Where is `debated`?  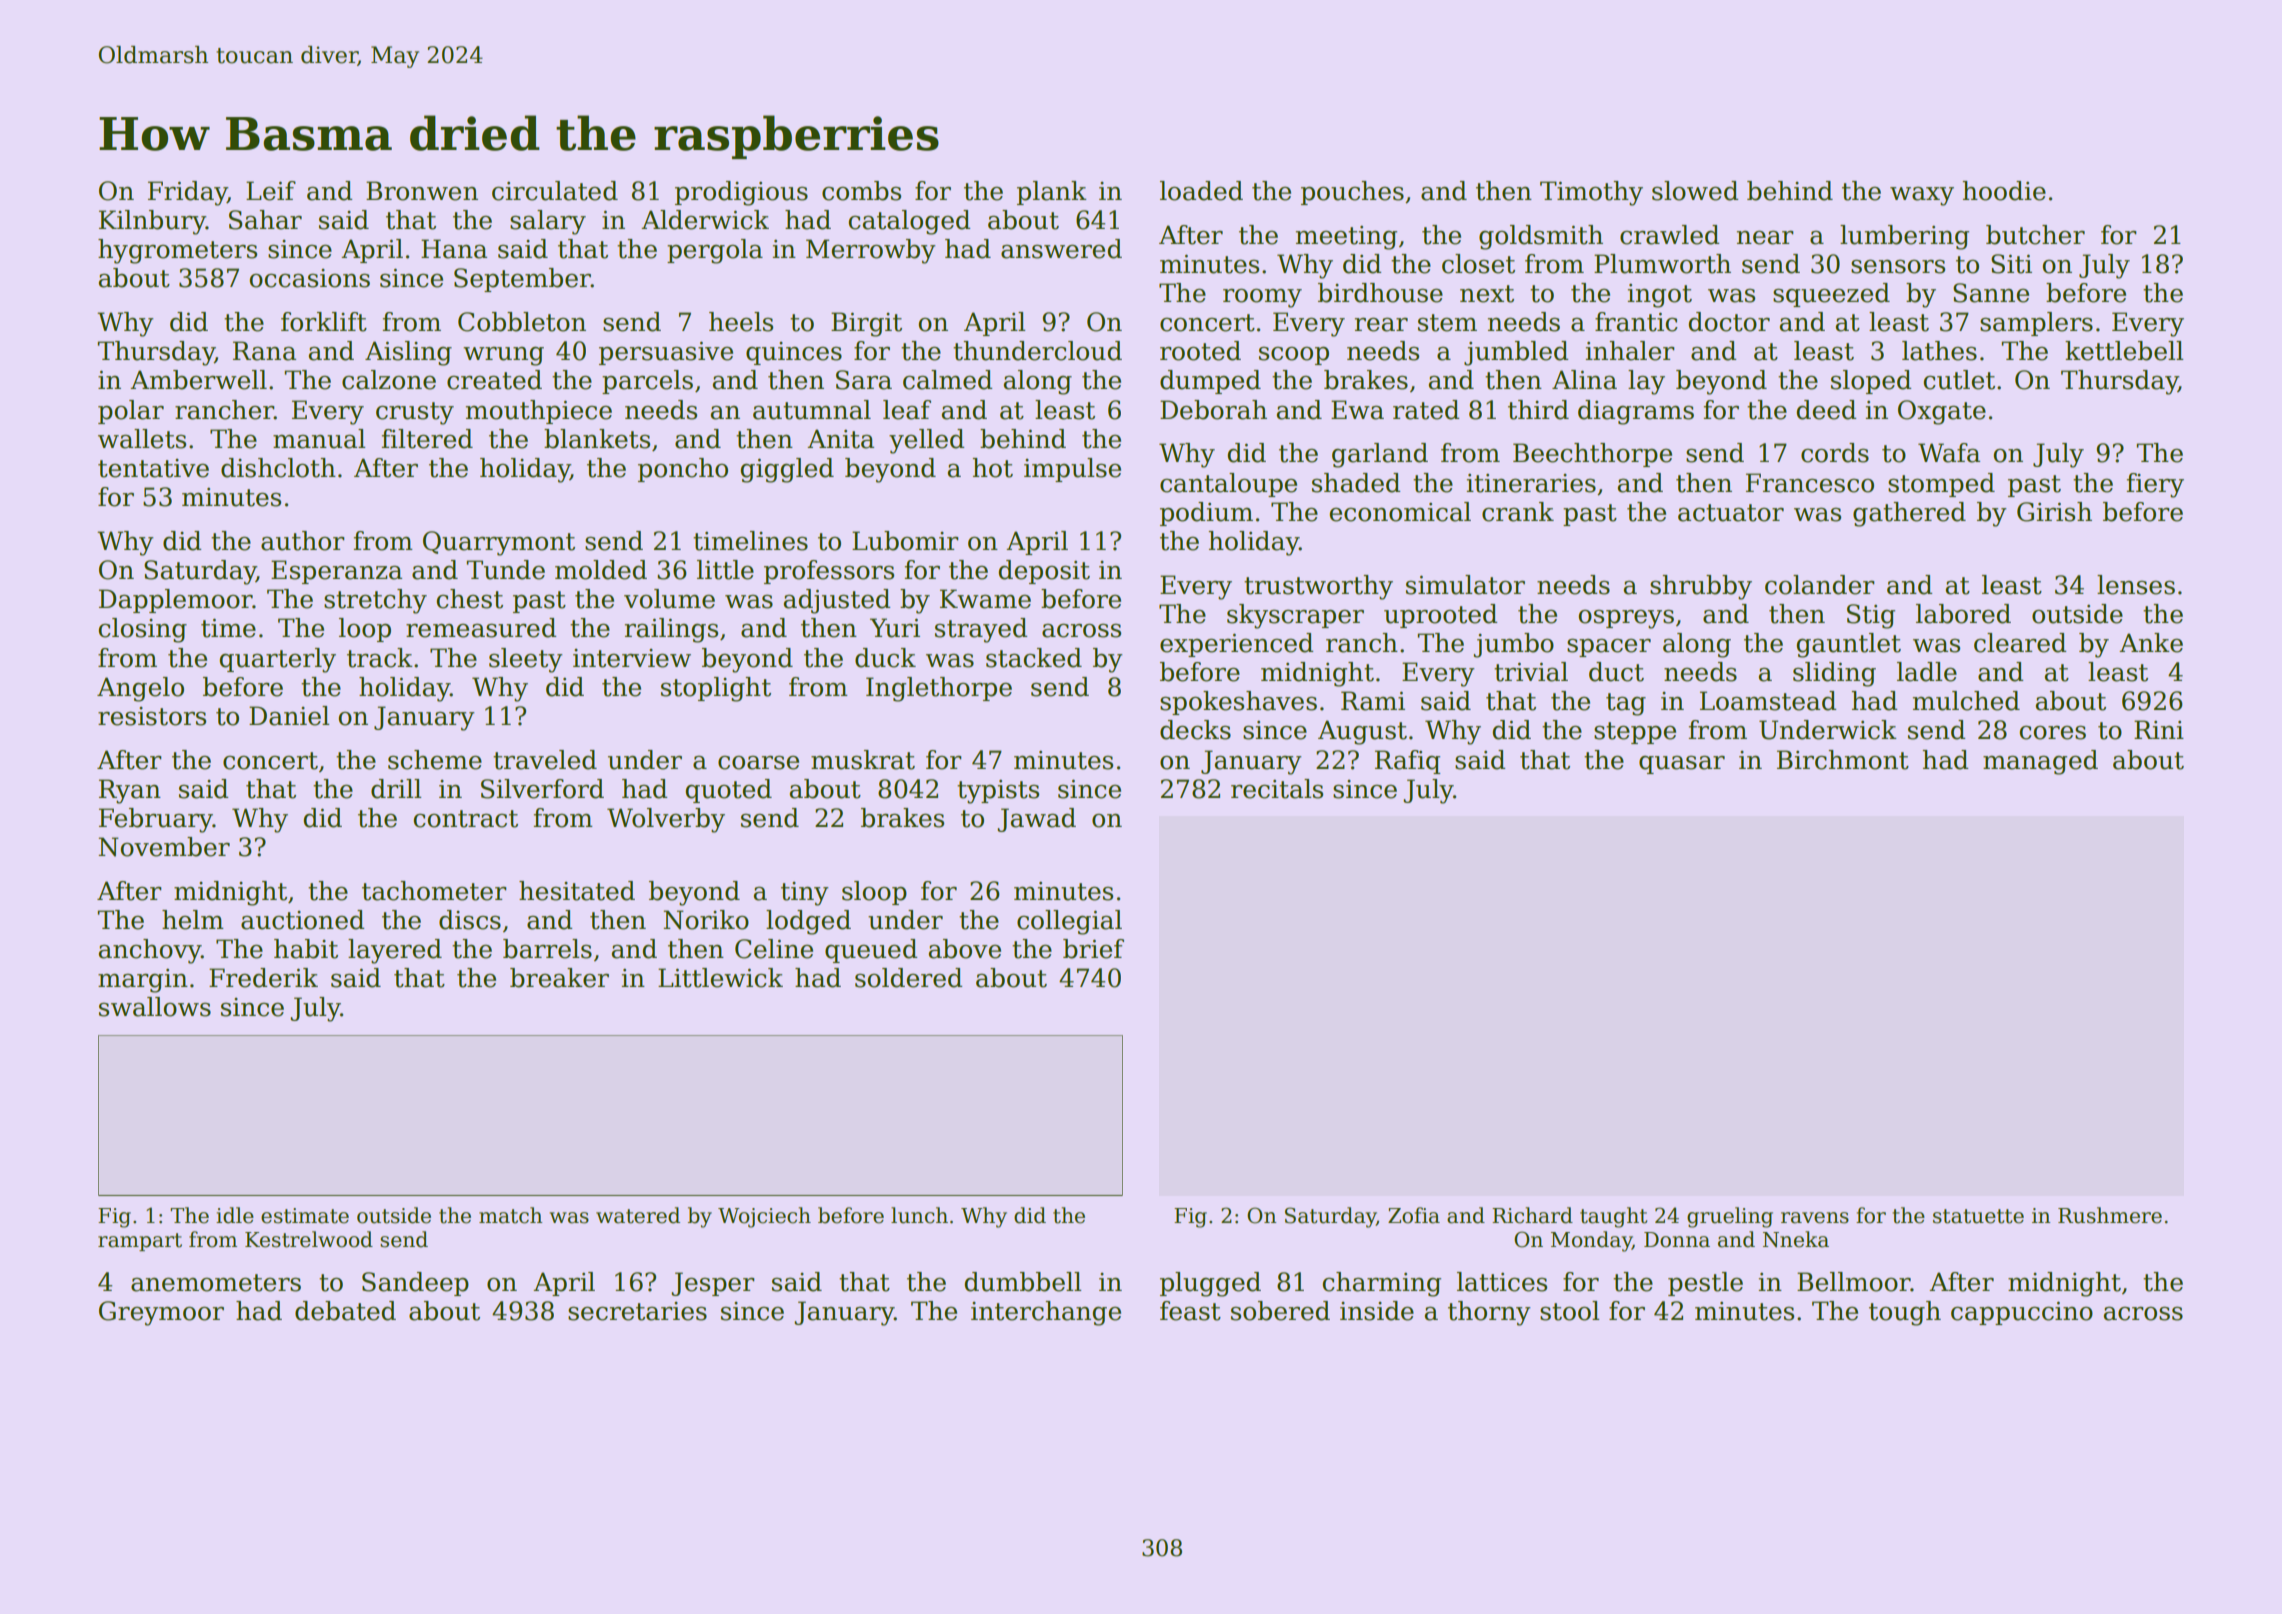
debated is located at coordinates (345, 1311).
